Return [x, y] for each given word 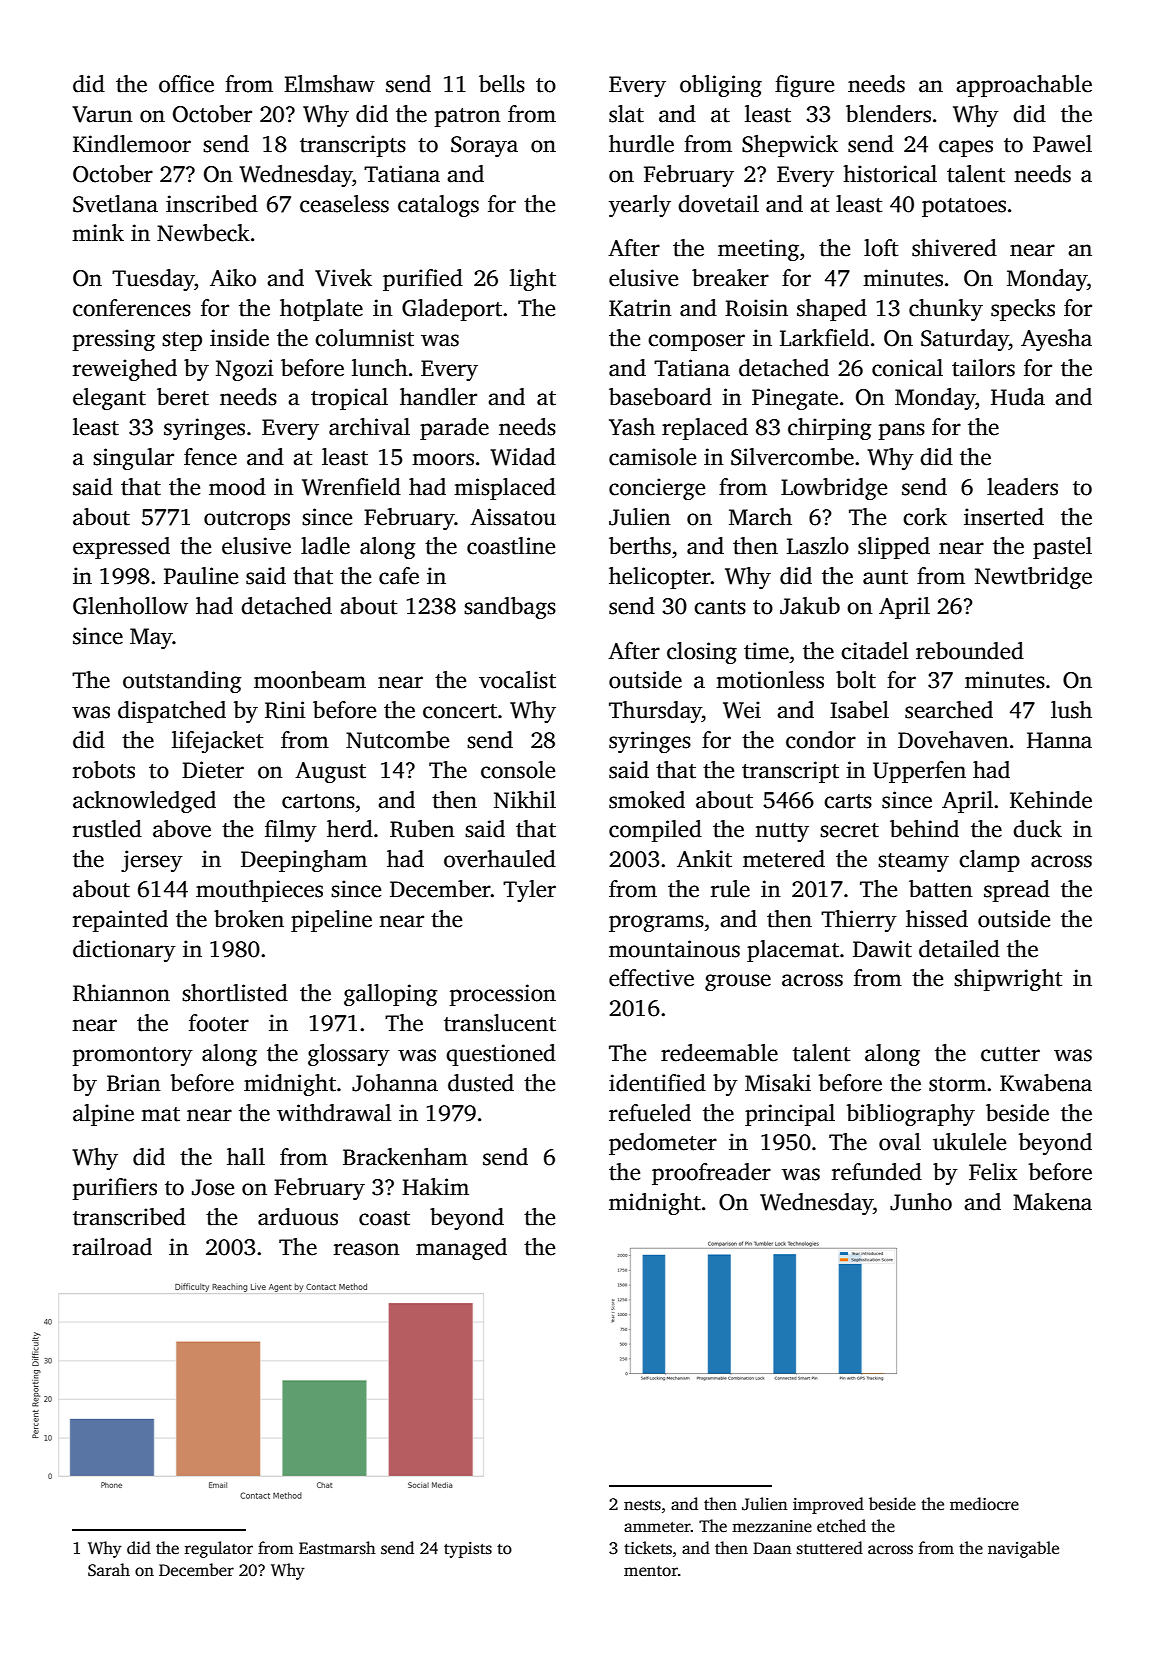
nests [642, 1505]
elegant [109, 399]
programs [656, 923]
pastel [1062, 548]
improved [828, 1505]
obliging [721, 86]
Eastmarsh [337, 1548]
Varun [102, 114]
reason [367, 1249]
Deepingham [304, 861]
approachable [1024, 86]
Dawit [882, 949]
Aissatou [513, 517]
